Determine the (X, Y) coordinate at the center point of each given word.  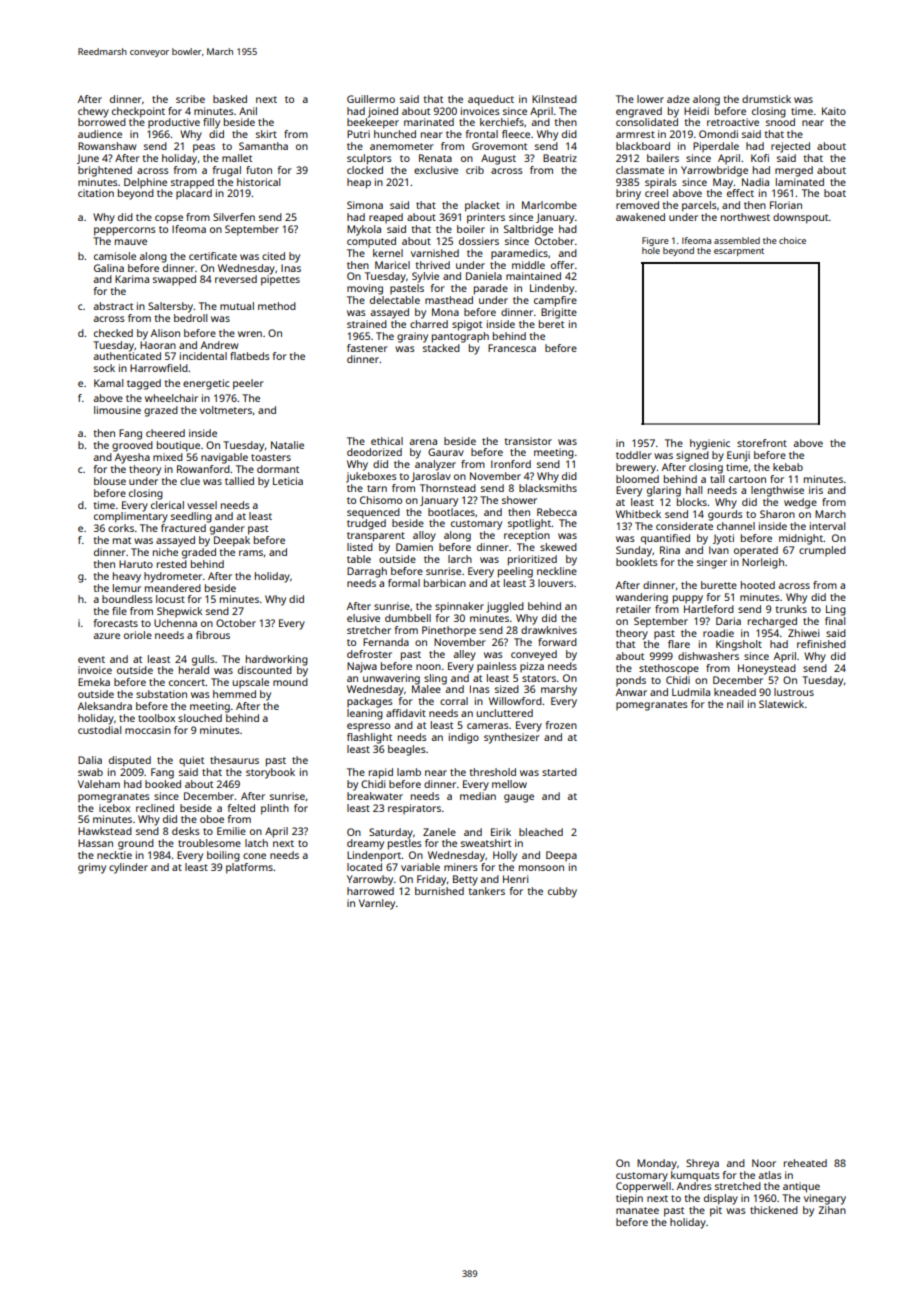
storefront (762, 443)
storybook (270, 773)
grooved (132, 446)
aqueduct (491, 100)
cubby (562, 892)
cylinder (128, 868)
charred (429, 324)
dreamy (365, 844)
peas (204, 148)
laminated (800, 182)
